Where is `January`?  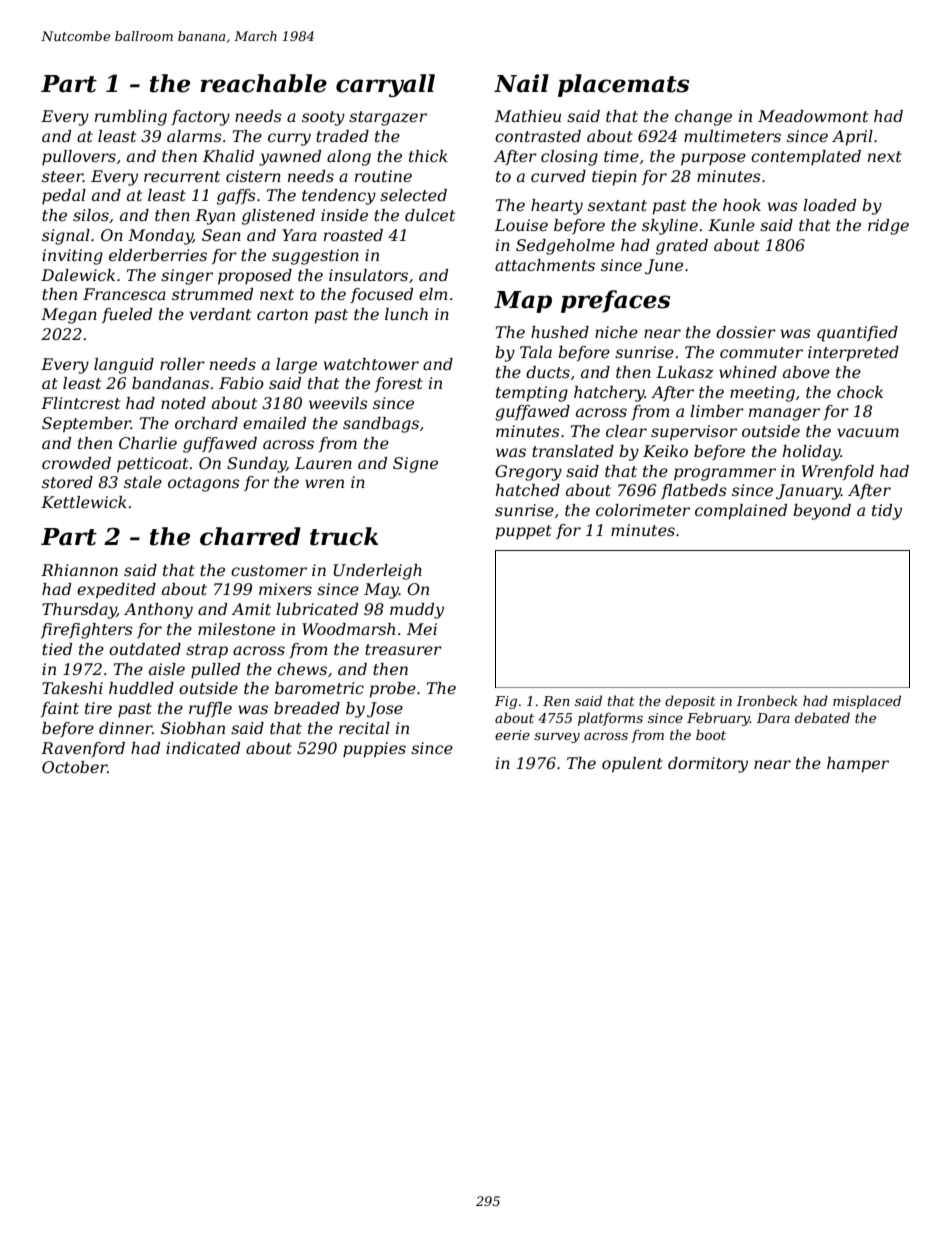
January is located at coordinates (808, 492).
